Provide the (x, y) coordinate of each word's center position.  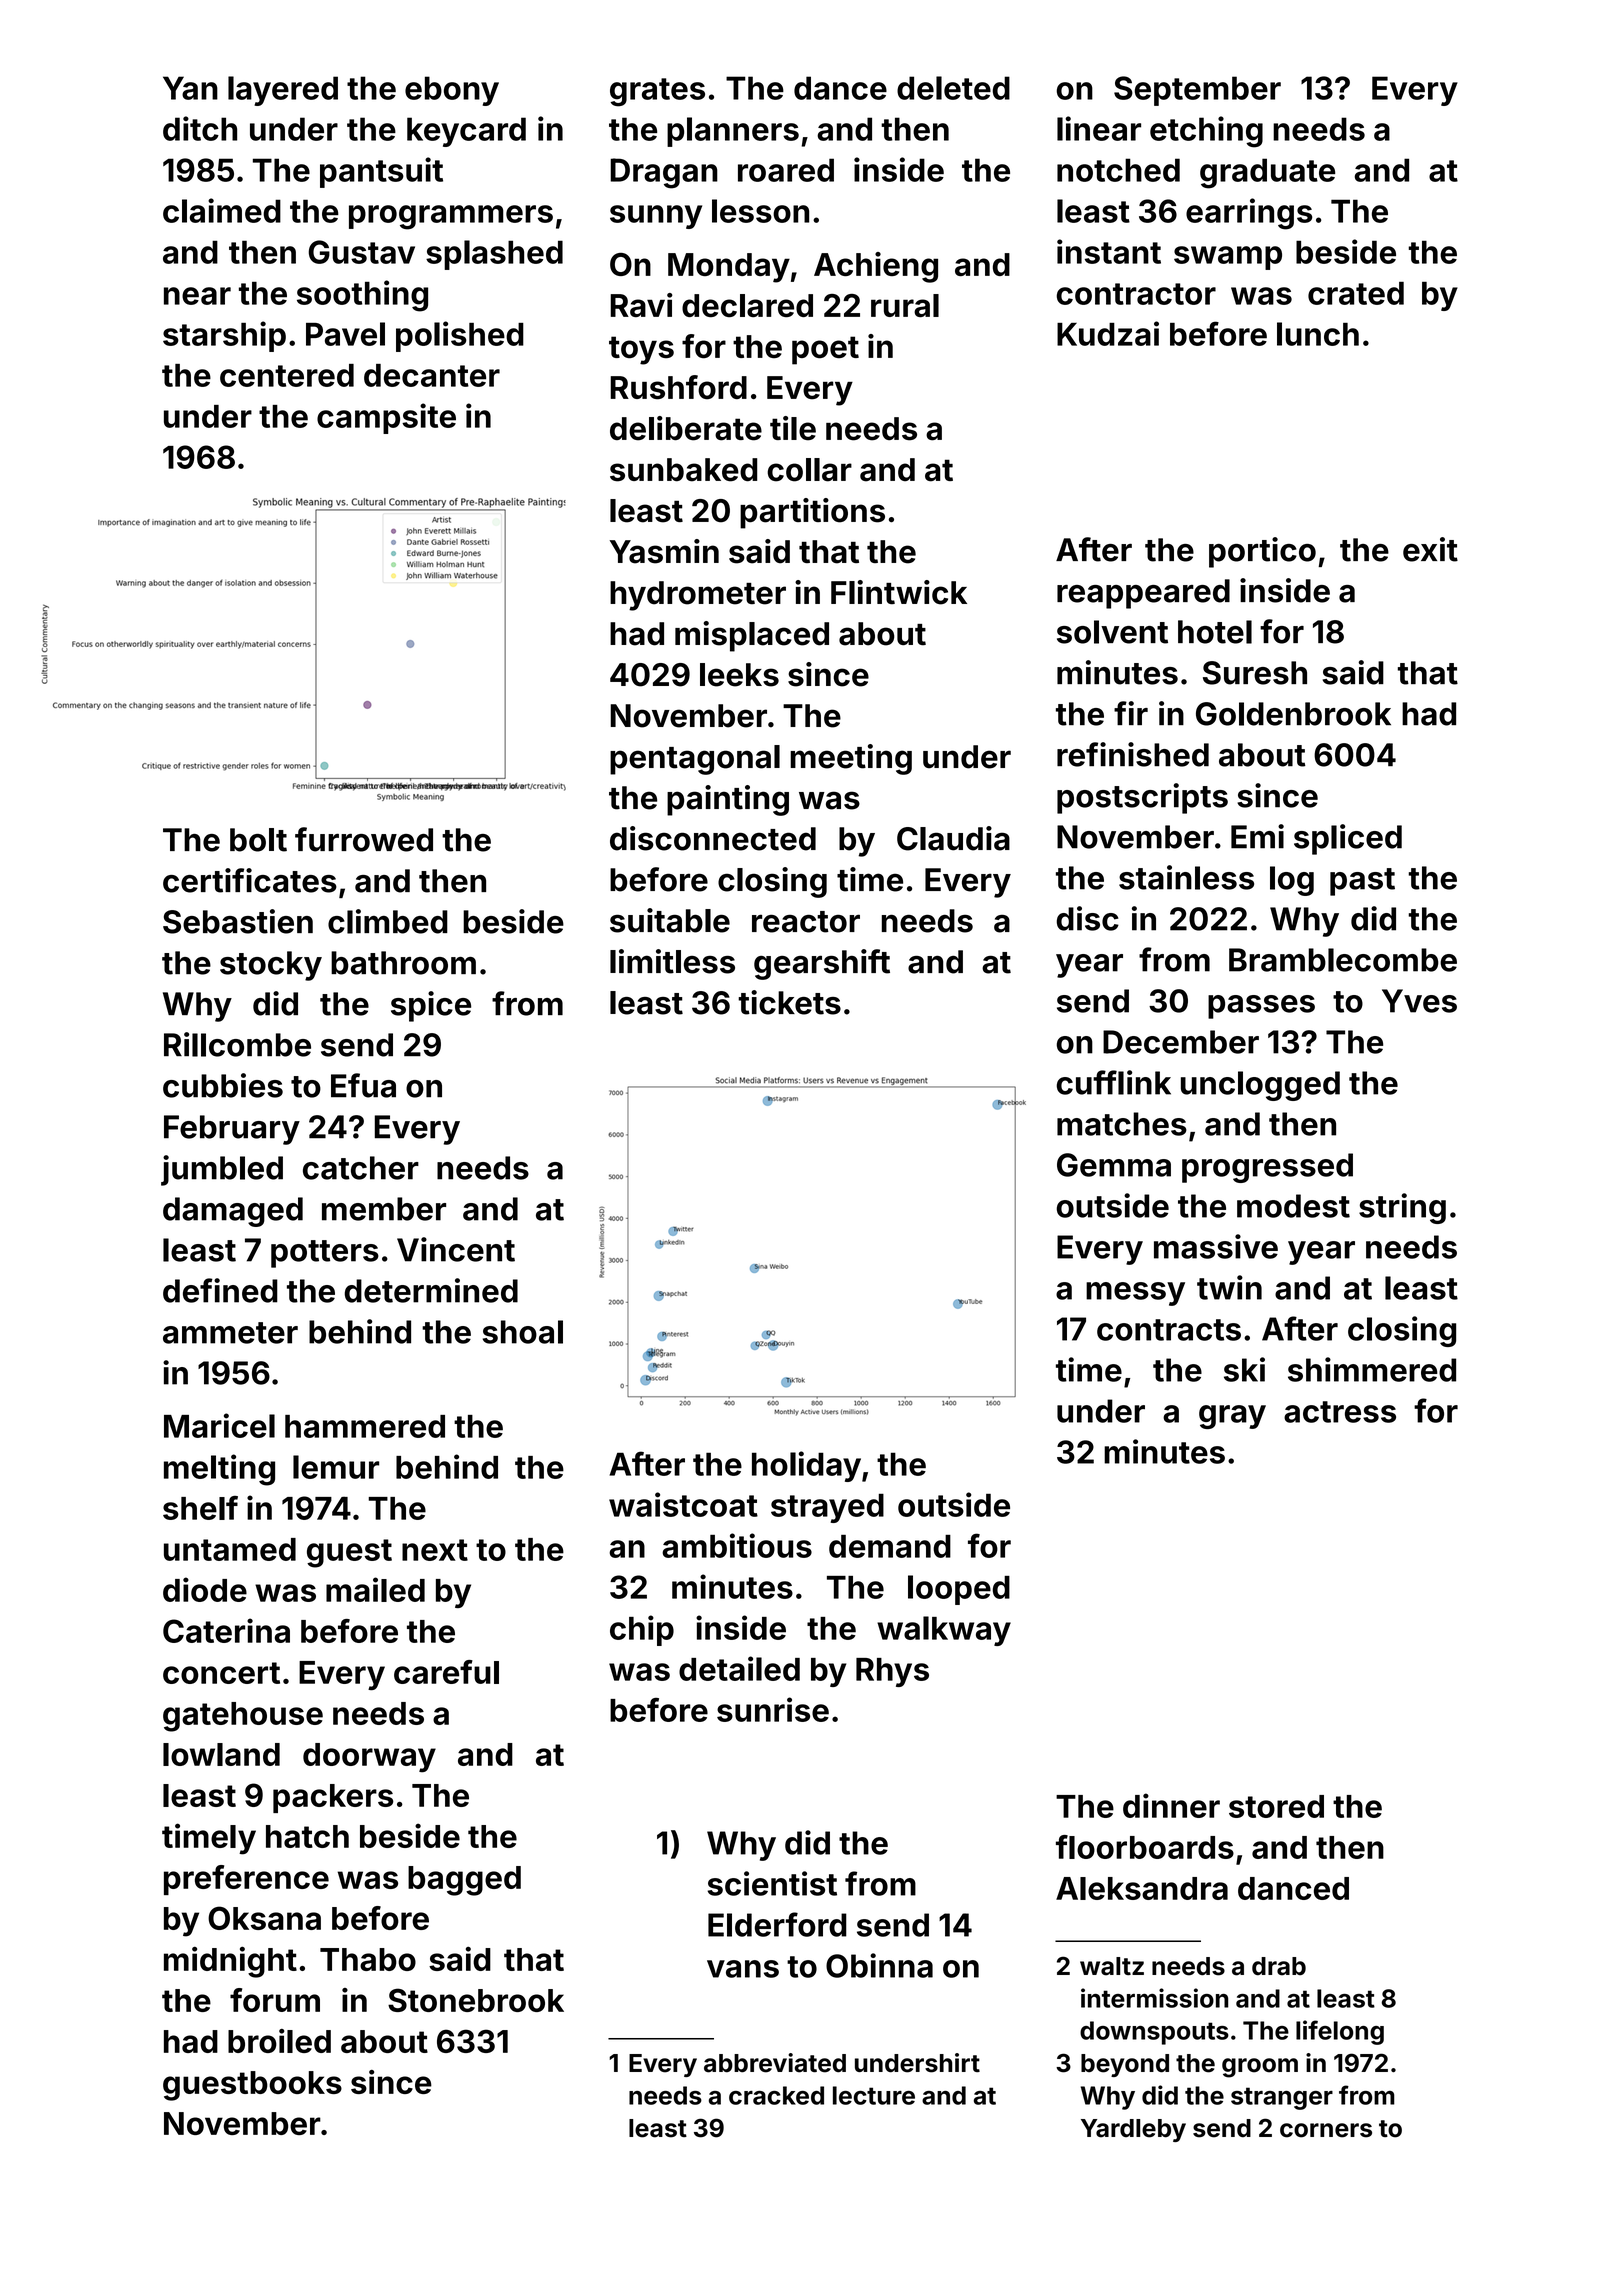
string (1402, 1208)
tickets (789, 1002)
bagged (464, 1881)
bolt (258, 840)
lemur (336, 1467)
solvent (1112, 632)
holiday (806, 1466)
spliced (1348, 839)
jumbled (222, 1170)
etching (1206, 132)
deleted (953, 88)
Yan (190, 88)
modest (1293, 1206)
